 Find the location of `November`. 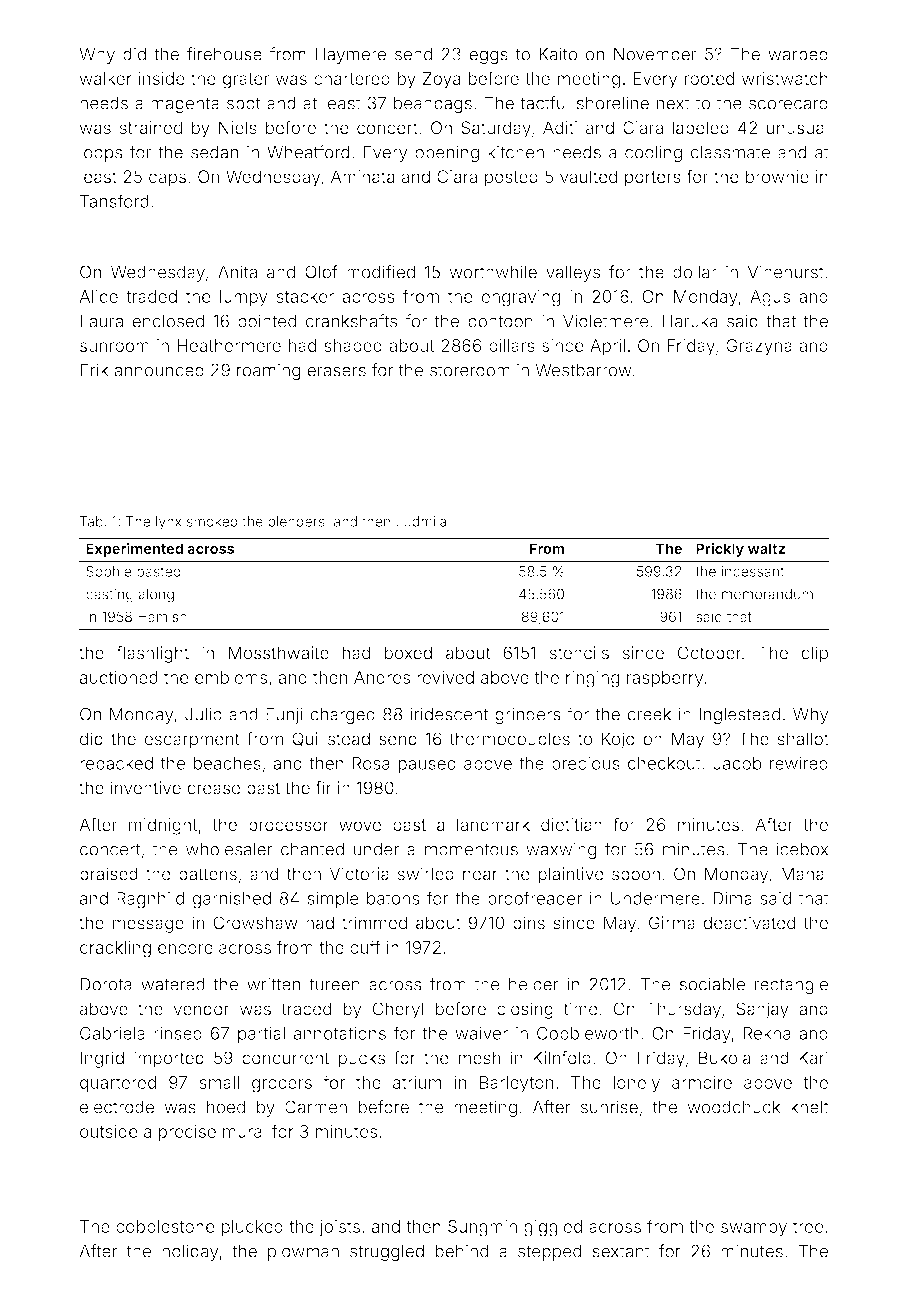

November is located at coordinates (655, 54).
